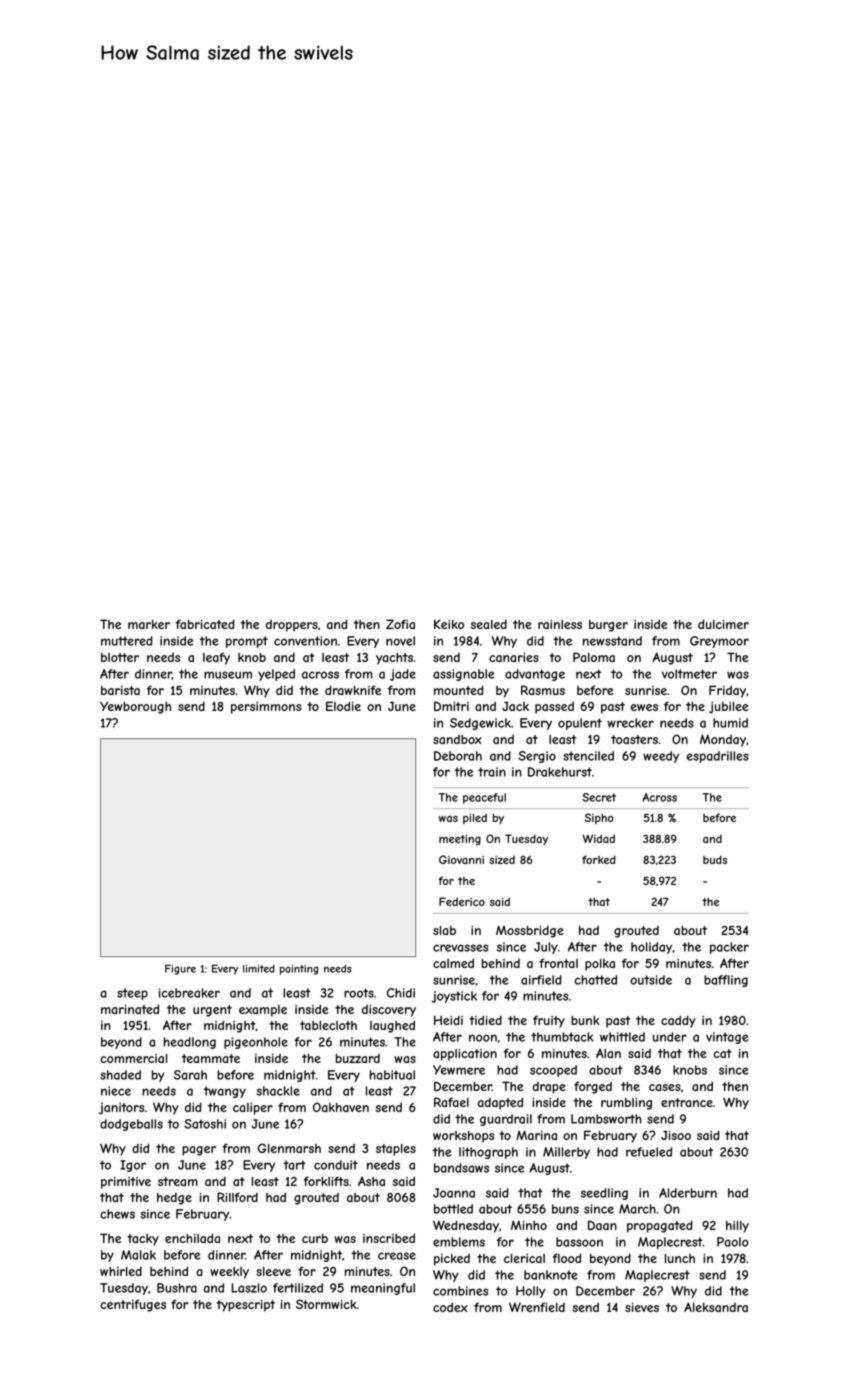  Describe the element at coordinates (246, 1306) in the screenshot. I see `typescript` at that location.
